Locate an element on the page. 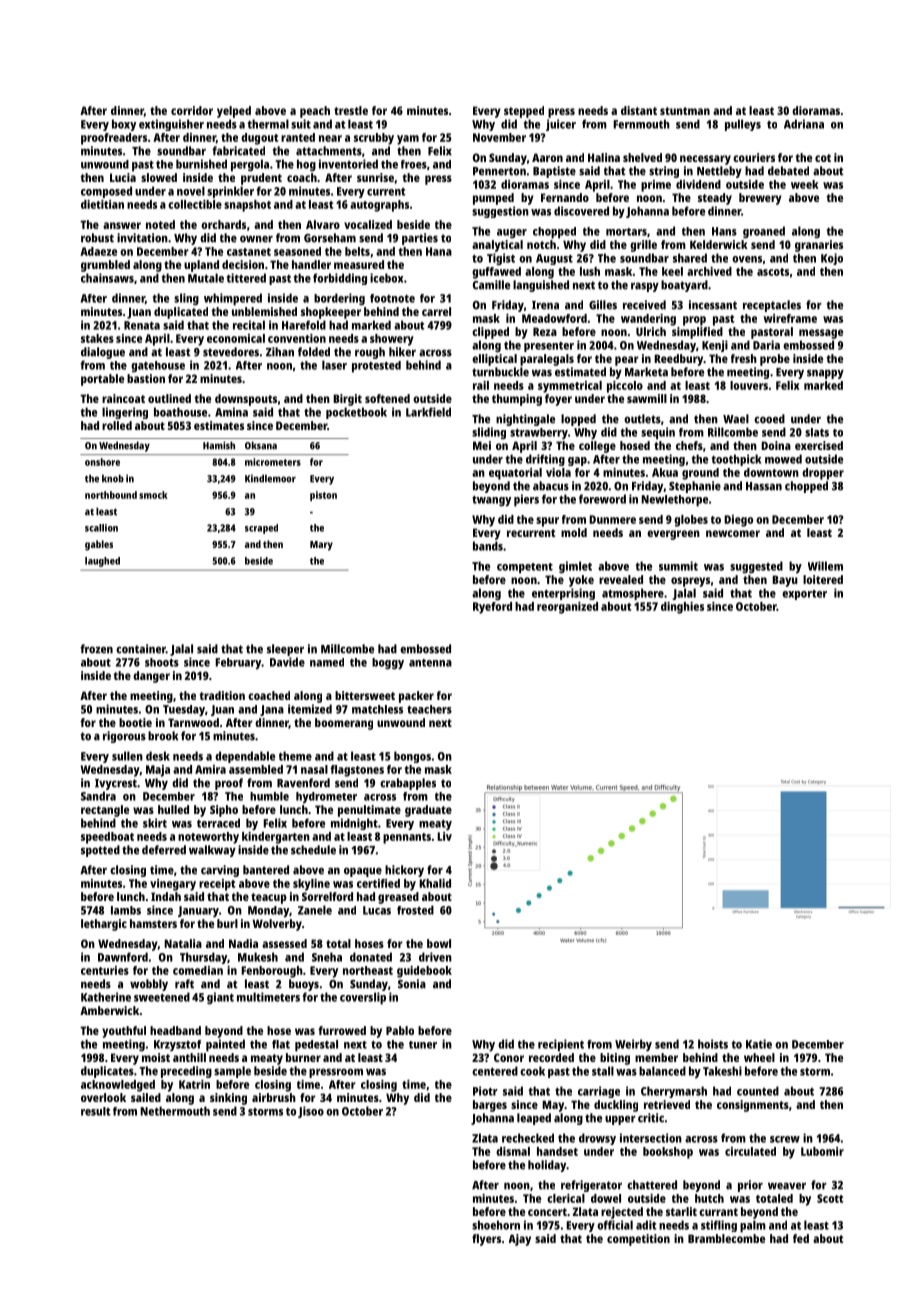 Image resolution: width=924 pixels, height=1308 pixels. exercised is located at coordinates (819, 445).
